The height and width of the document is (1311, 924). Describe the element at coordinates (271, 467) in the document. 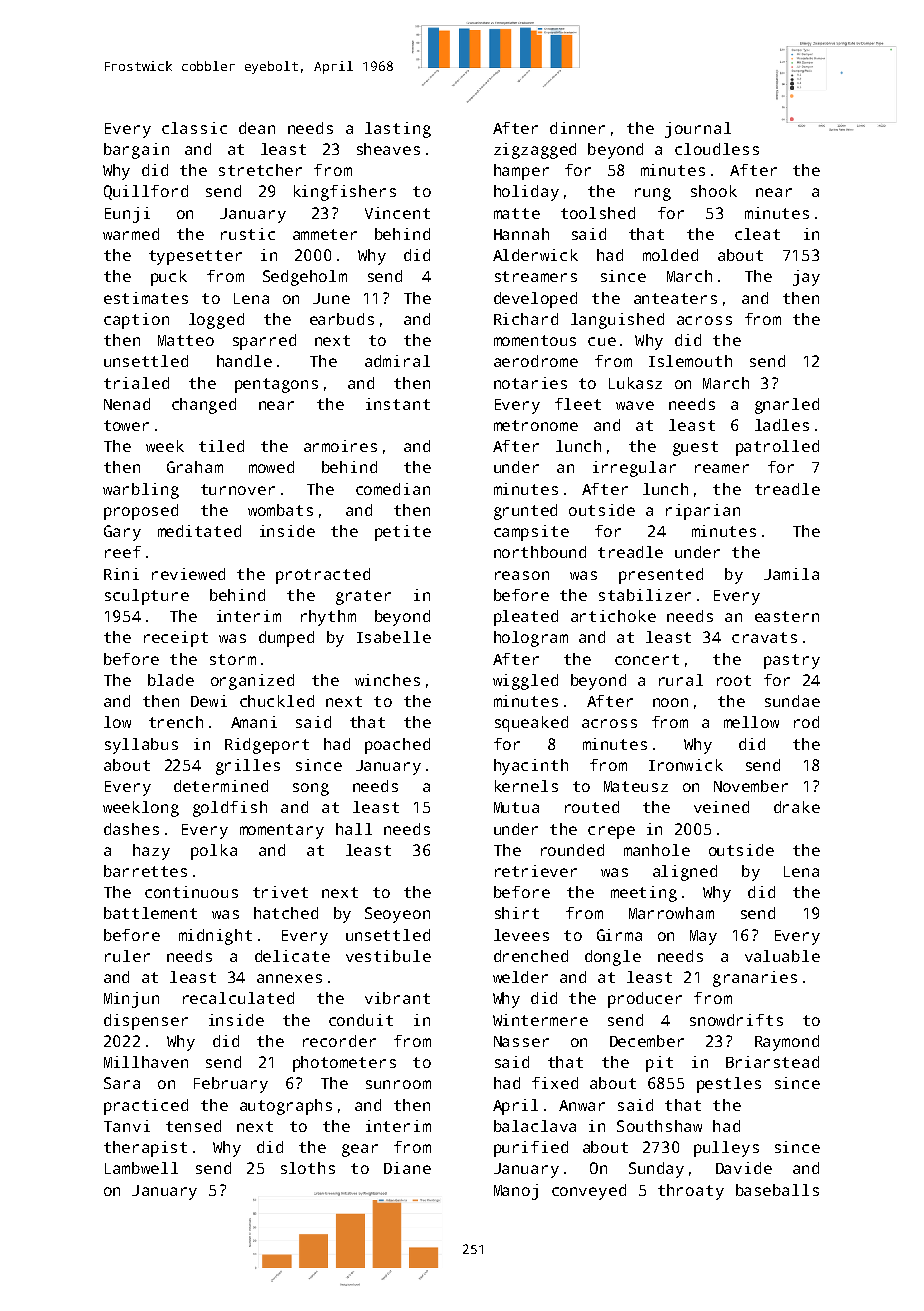

I see `mowed` at that location.
